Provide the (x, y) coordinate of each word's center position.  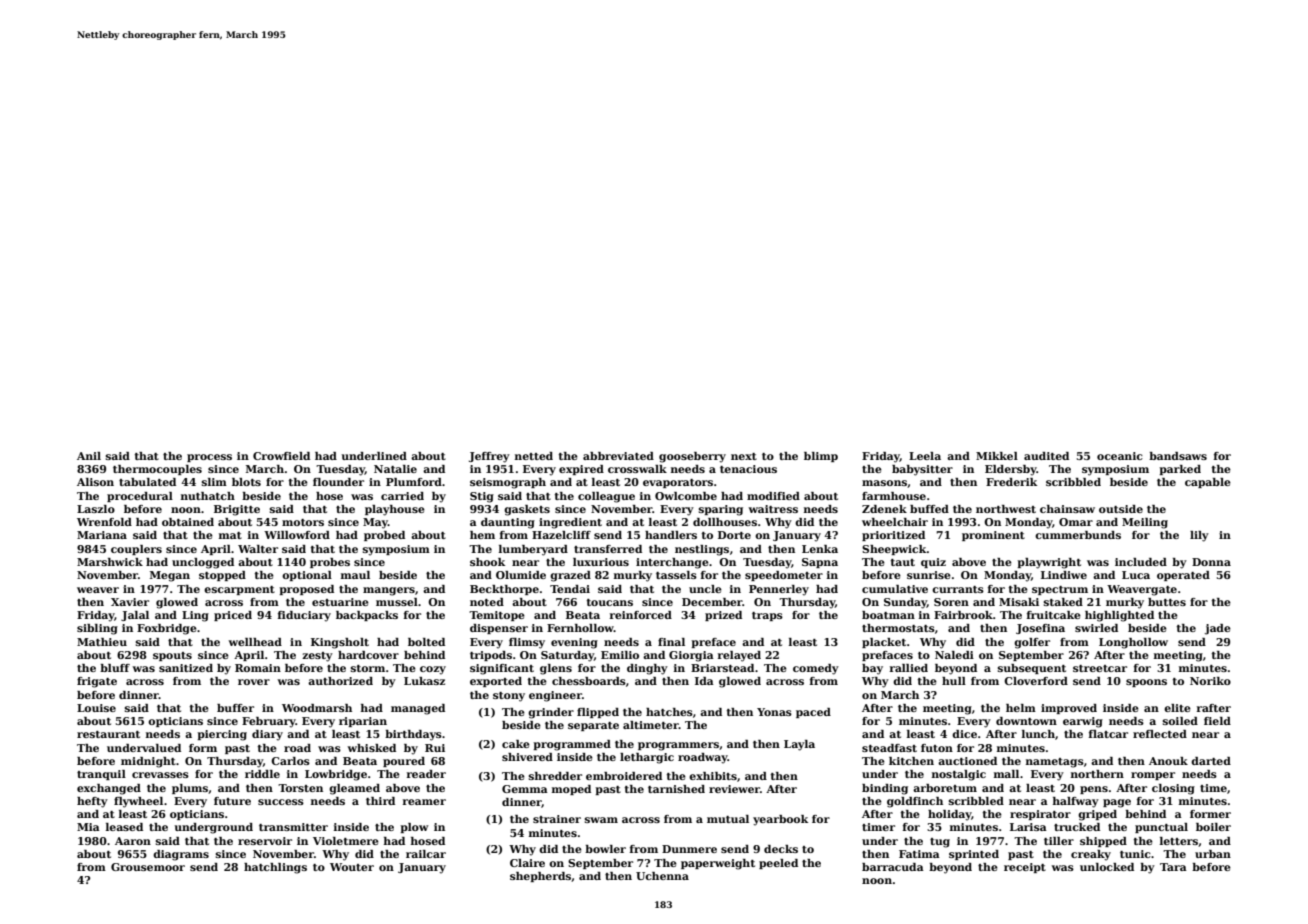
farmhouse (894, 496)
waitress (773, 509)
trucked (1077, 827)
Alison (95, 482)
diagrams (181, 855)
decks (781, 849)
